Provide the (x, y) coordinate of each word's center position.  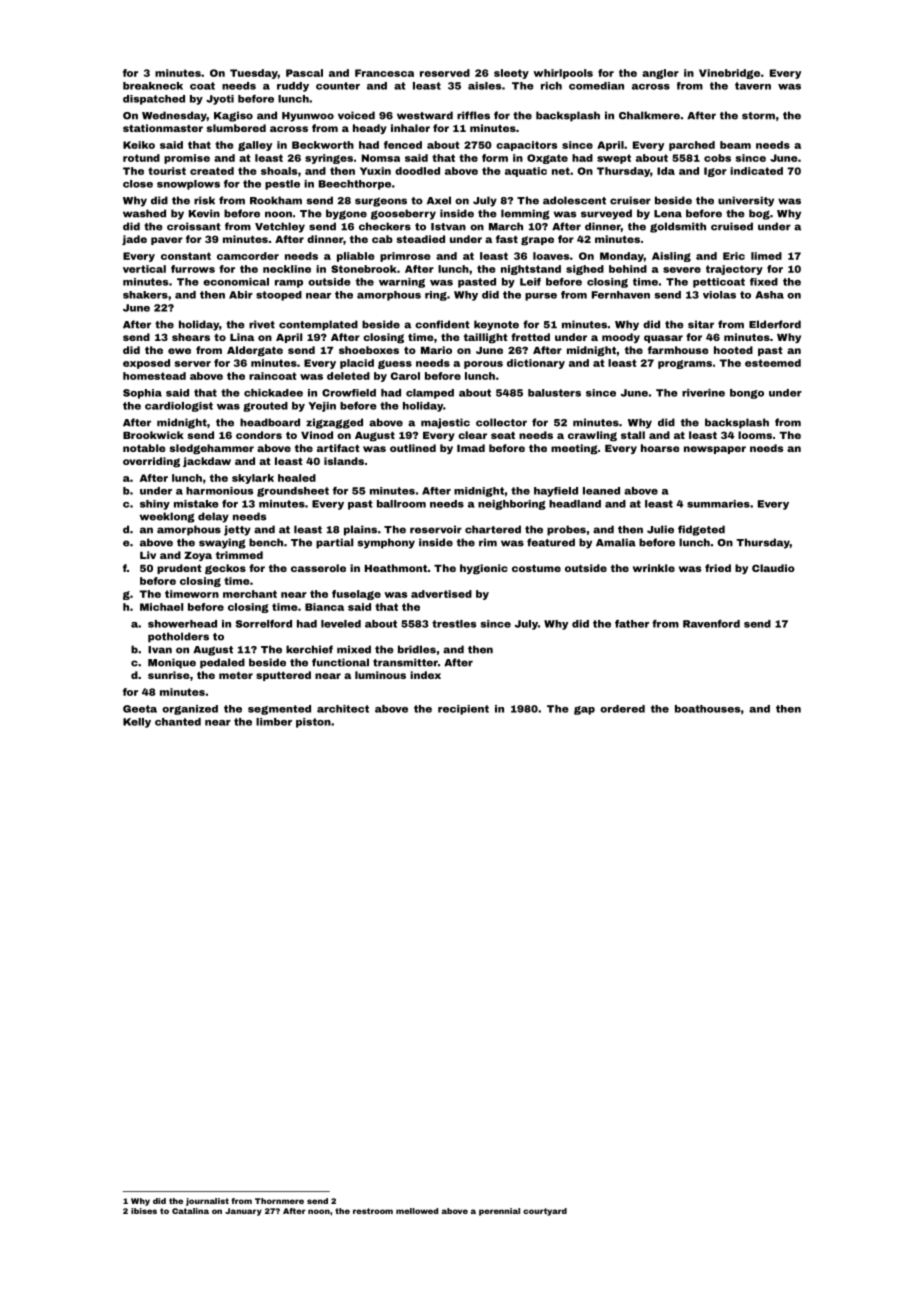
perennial (499, 1212)
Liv (148, 555)
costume (536, 568)
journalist (207, 1202)
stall (633, 435)
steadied (420, 239)
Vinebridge (729, 74)
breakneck (153, 86)
